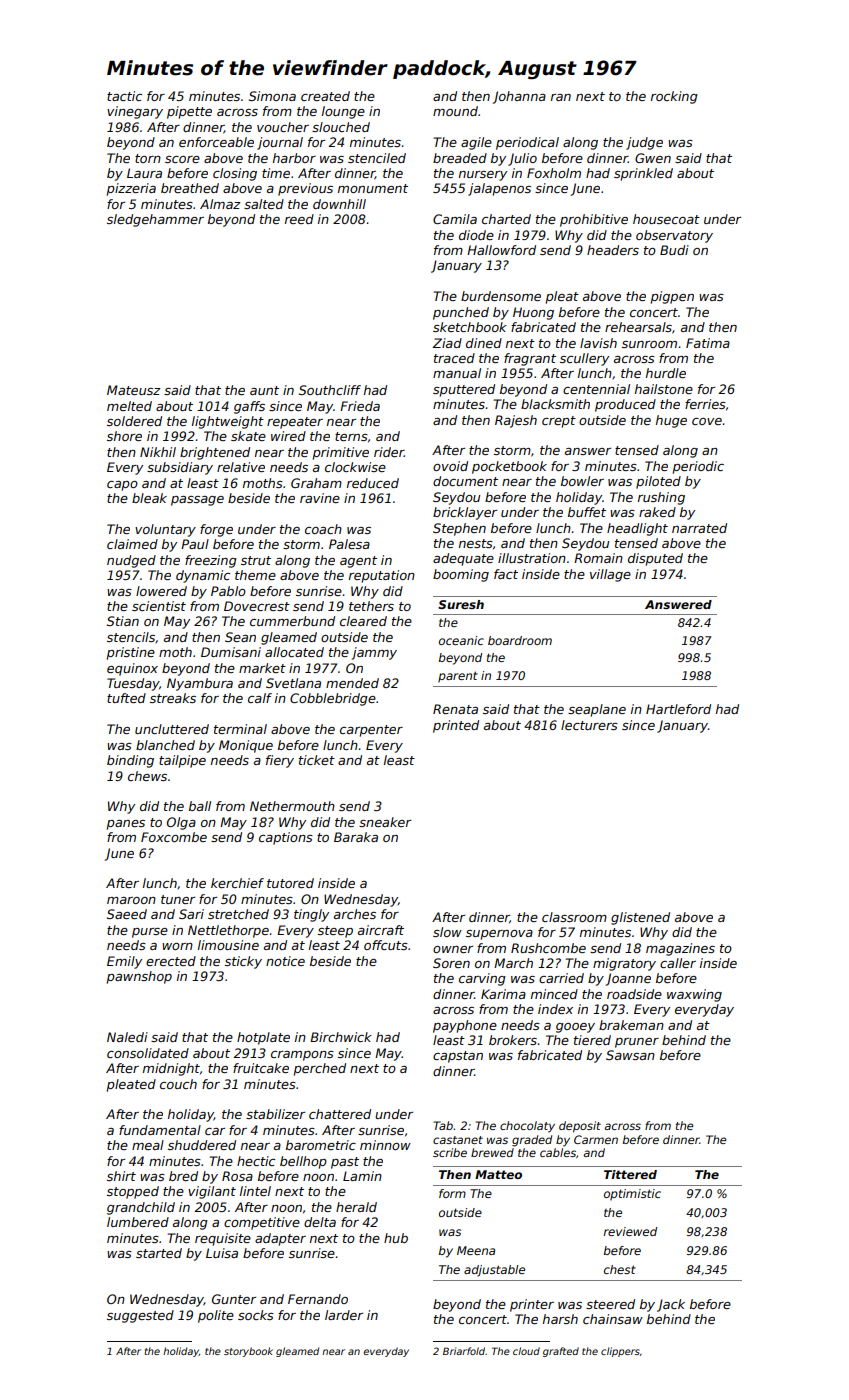 This image has width=849, height=1400. What do you see at coordinates (532, 558) in the image?
I see `illustration` at bounding box center [532, 558].
